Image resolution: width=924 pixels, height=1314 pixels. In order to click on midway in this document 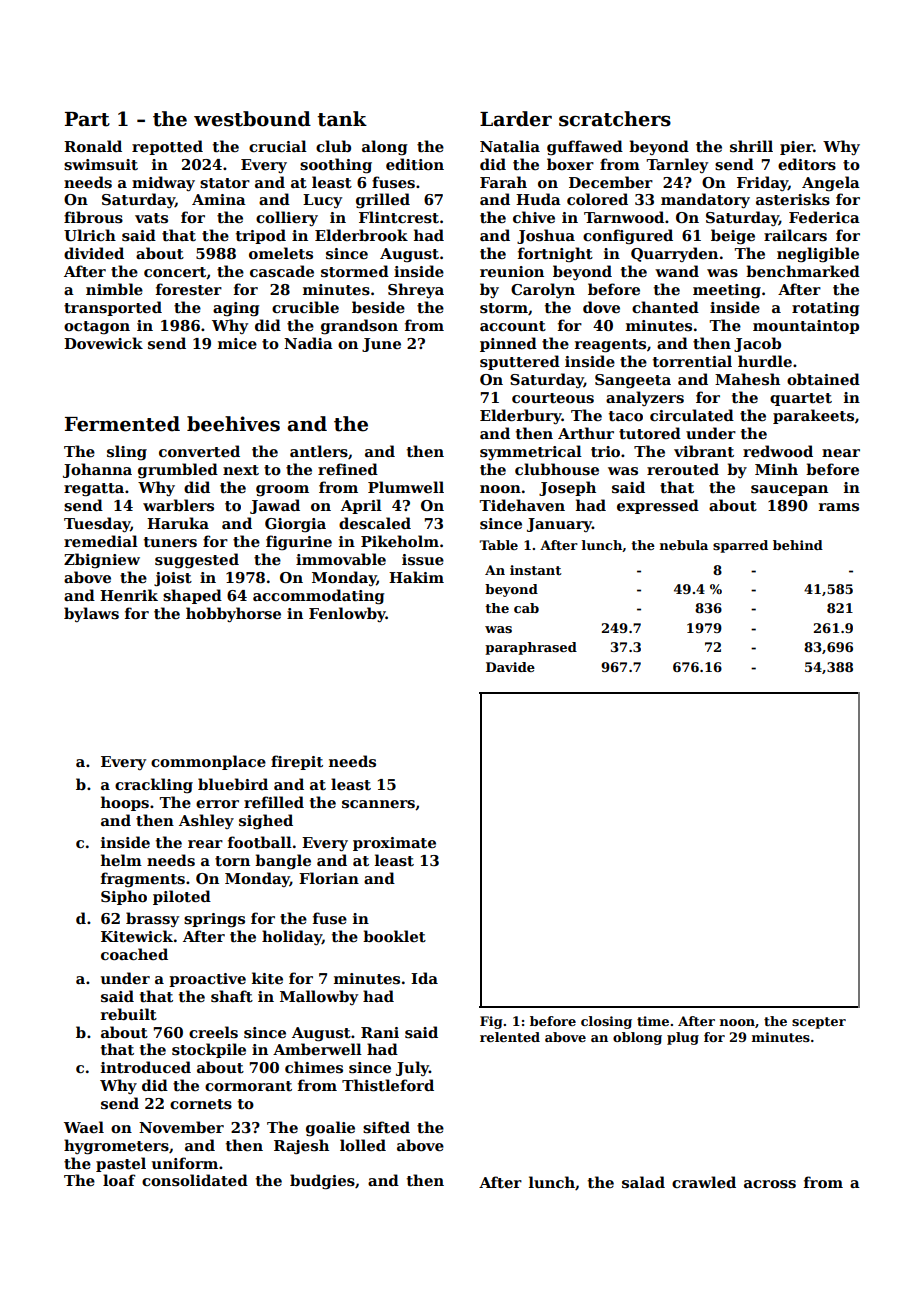, I will do `click(163, 183)`.
